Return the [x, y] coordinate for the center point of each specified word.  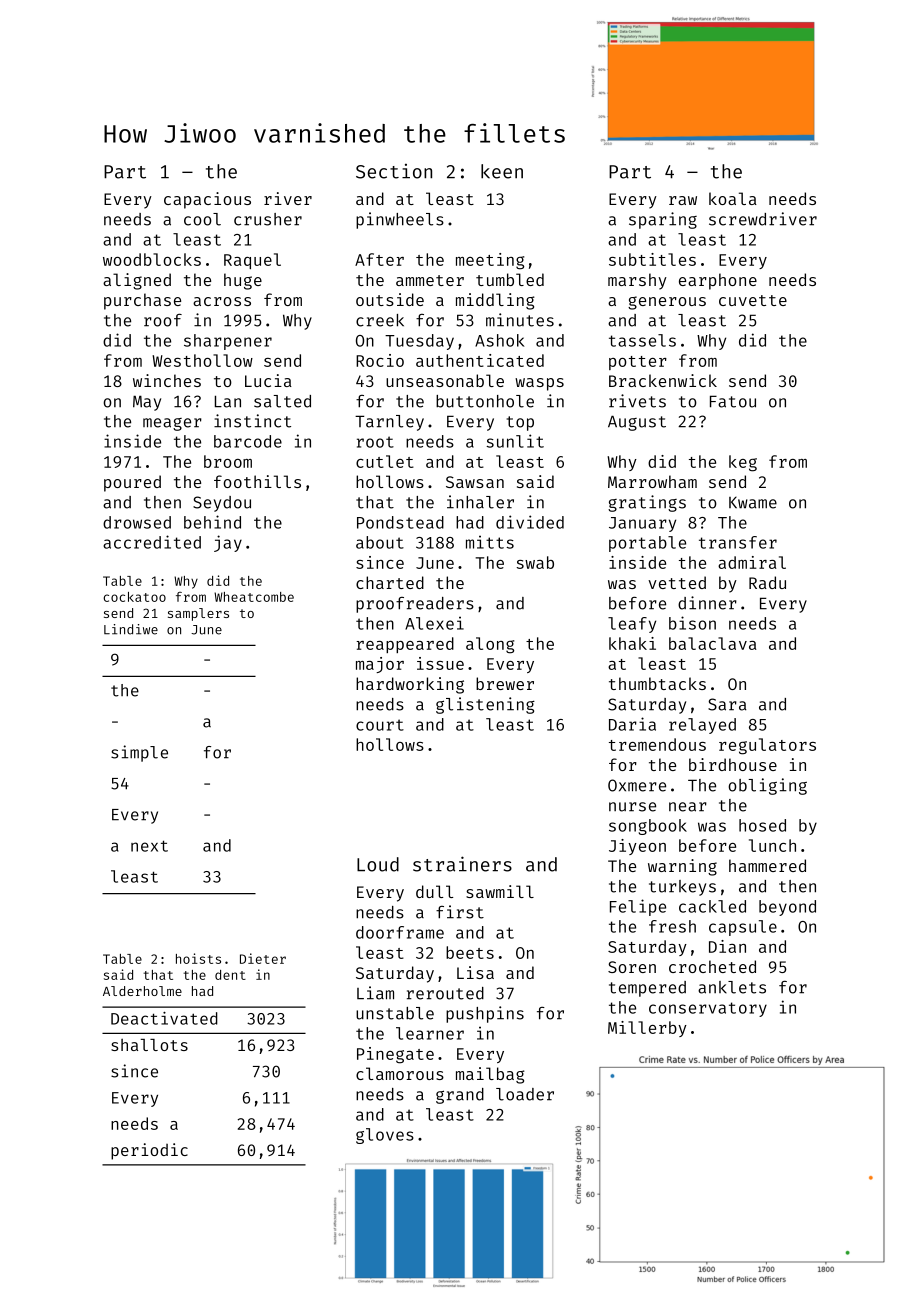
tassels [642, 340]
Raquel [252, 261]
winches [167, 380]
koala [733, 198]
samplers [198, 614]
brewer [505, 683]
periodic [149, 1151]
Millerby [647, 1029]
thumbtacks [657, 683]
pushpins [485, 1014]
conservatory [708, 1009]
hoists [198, 958]
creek [380, 320]
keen [502, 171]
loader [525, 1094]
